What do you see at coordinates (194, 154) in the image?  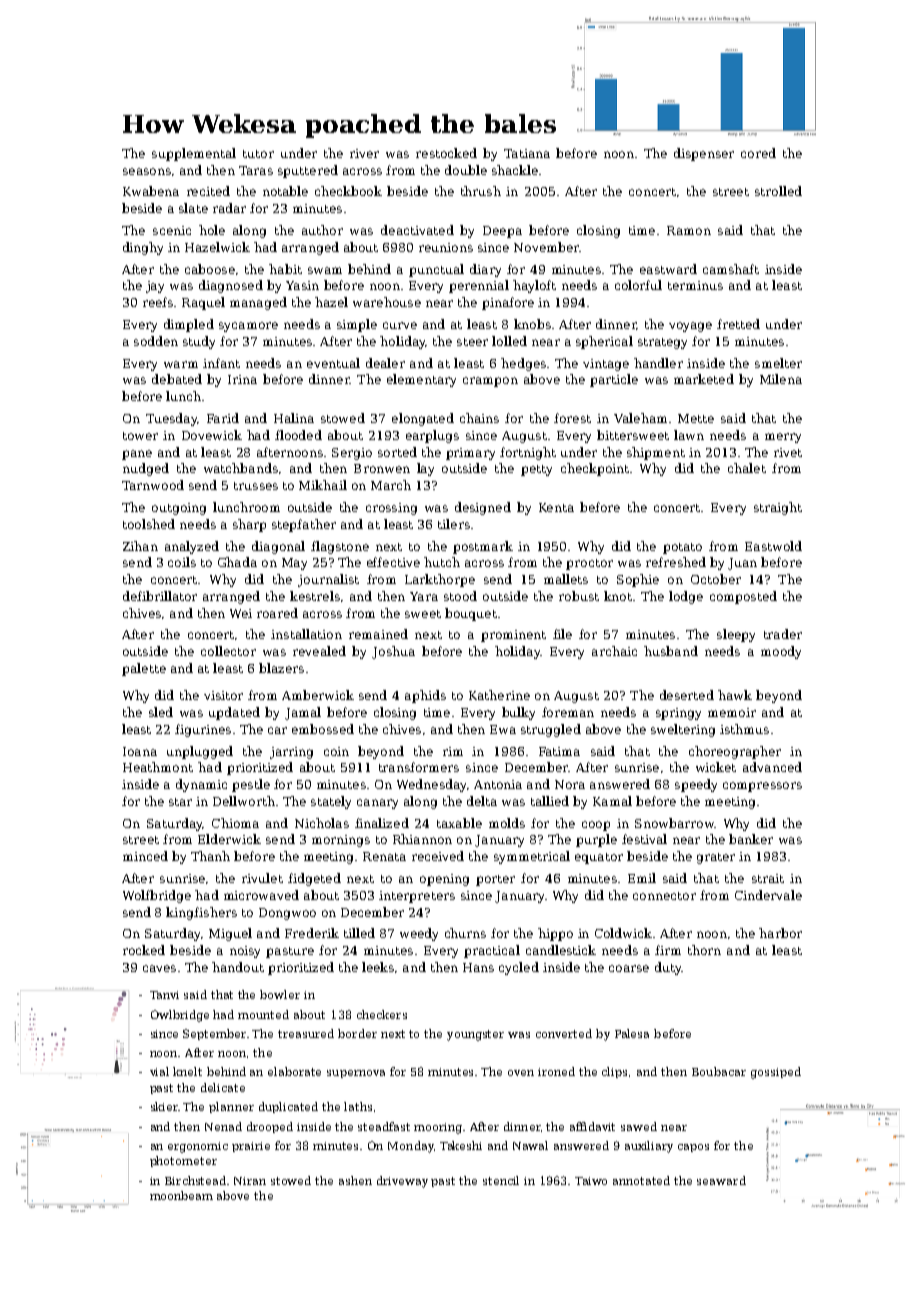 I see `supplemental` at bounding box center [194, 154].
